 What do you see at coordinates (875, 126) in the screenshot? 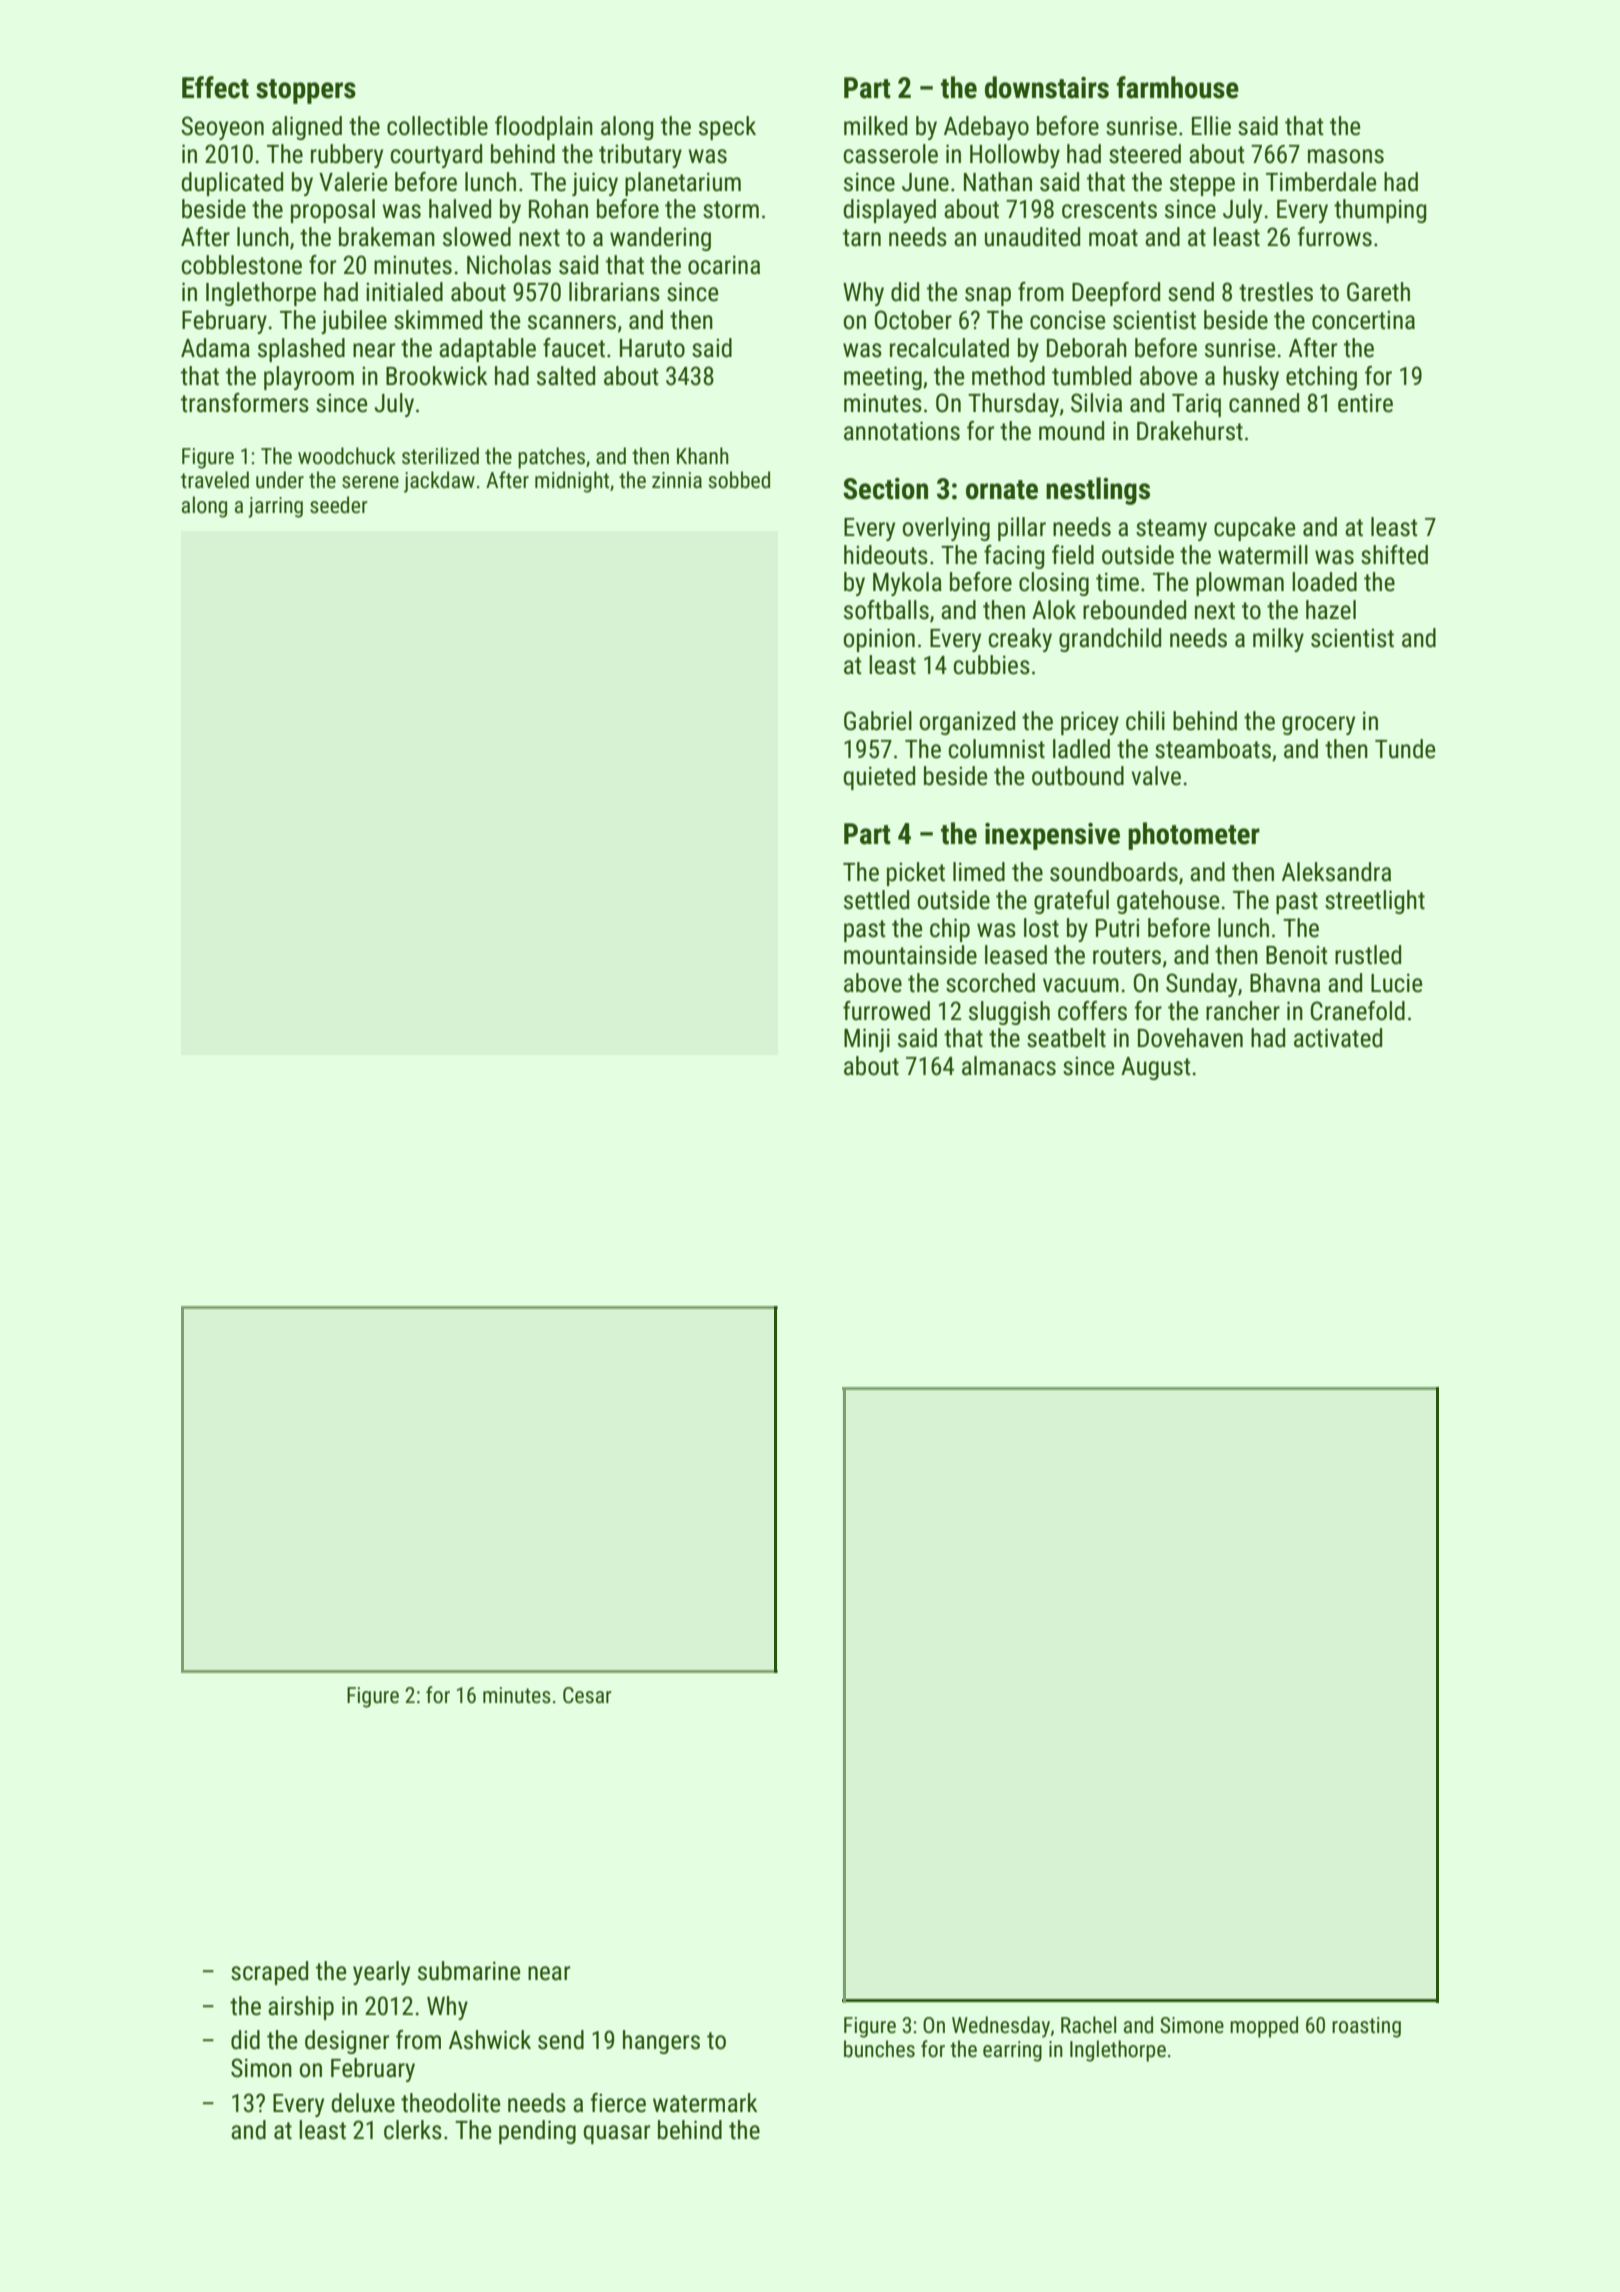
I see `milked` at bounding box center [875, 126].
